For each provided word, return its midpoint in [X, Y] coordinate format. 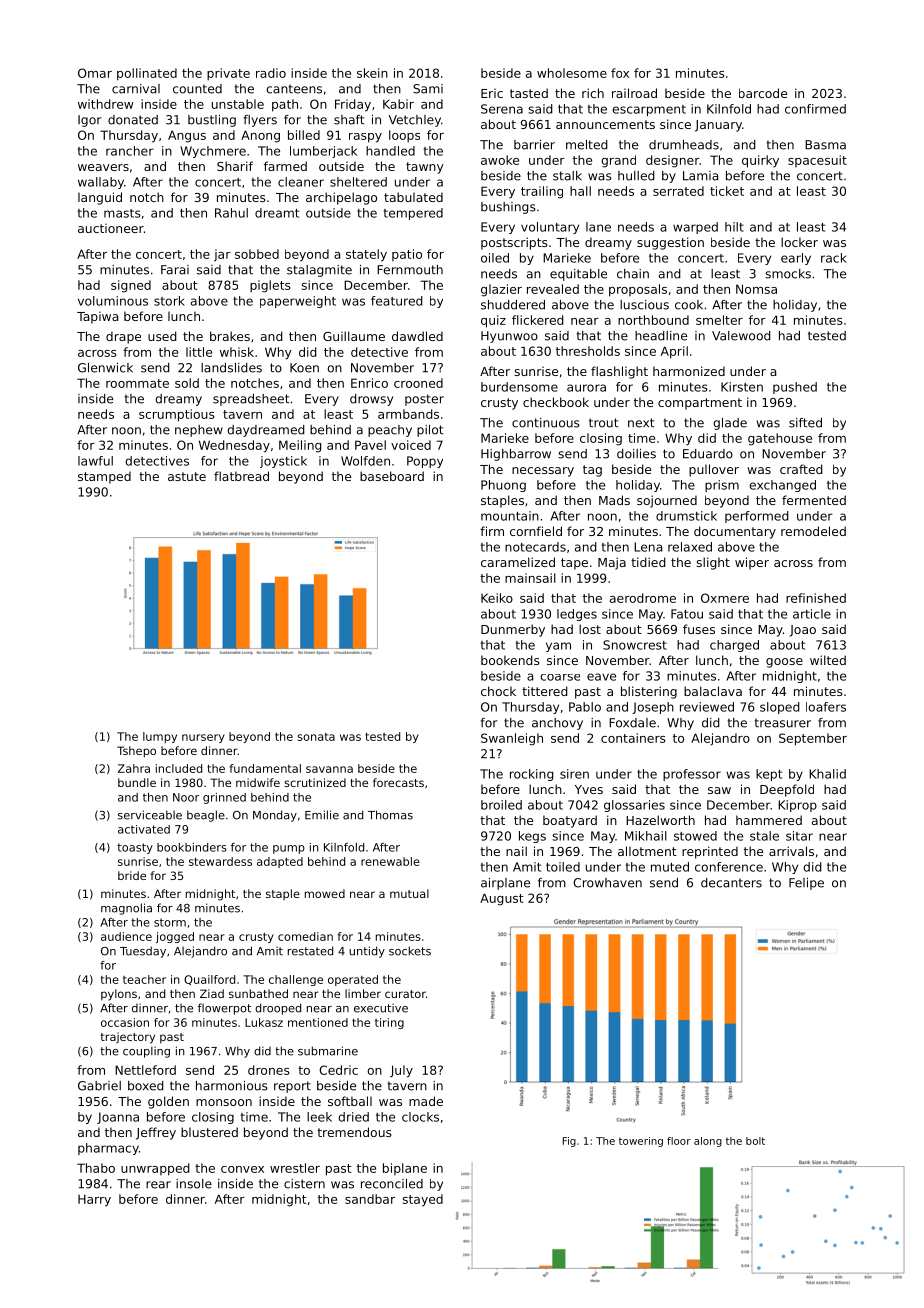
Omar [95, 73]
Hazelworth [660, 820]
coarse [560, 677]
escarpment [649, 110]
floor [679, 1141]
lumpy [160, 737]
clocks [420, 1117]
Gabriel [99, 1086]
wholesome [572, 73]
